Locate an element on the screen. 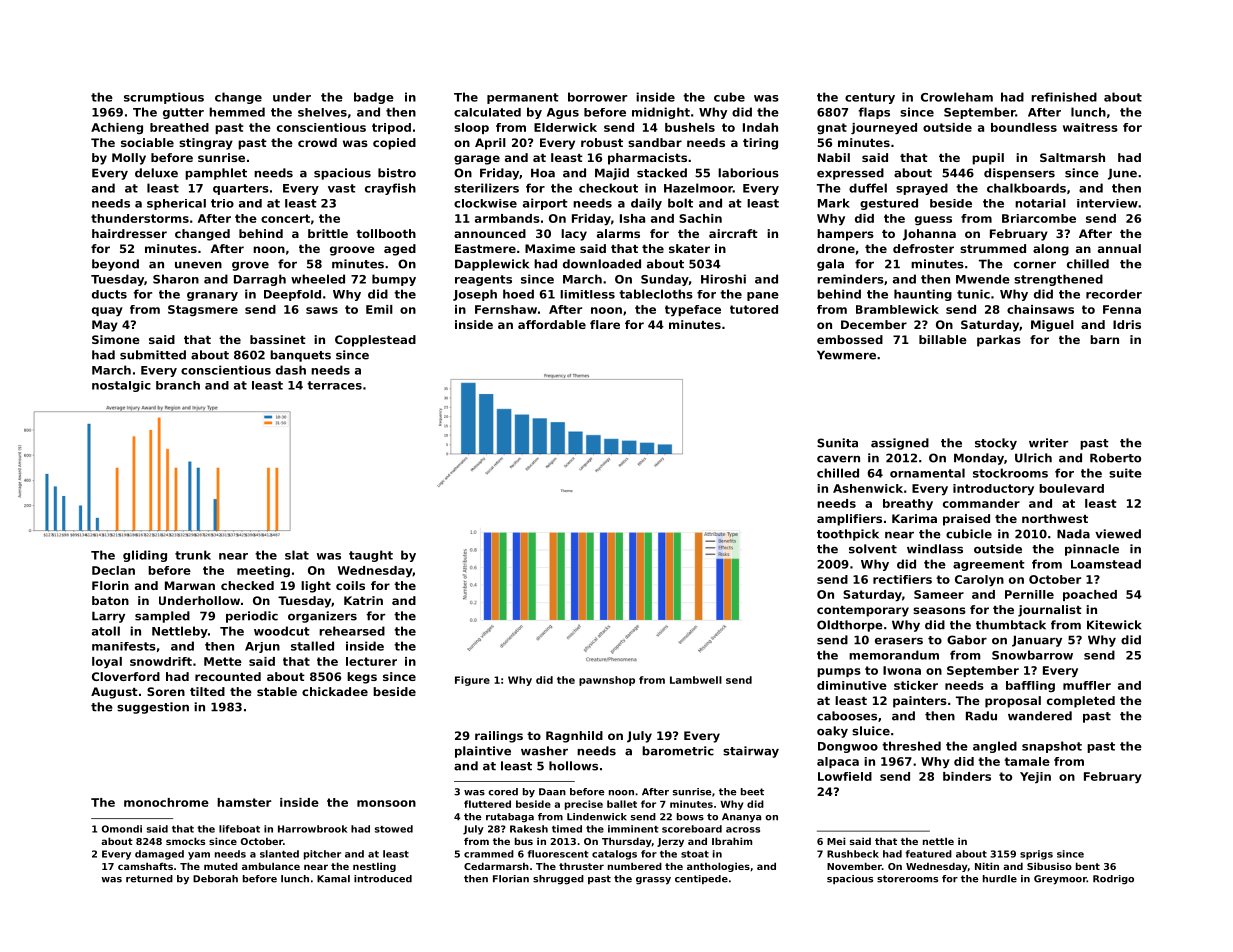  Yewmere is located at coordinates (846, 355).
